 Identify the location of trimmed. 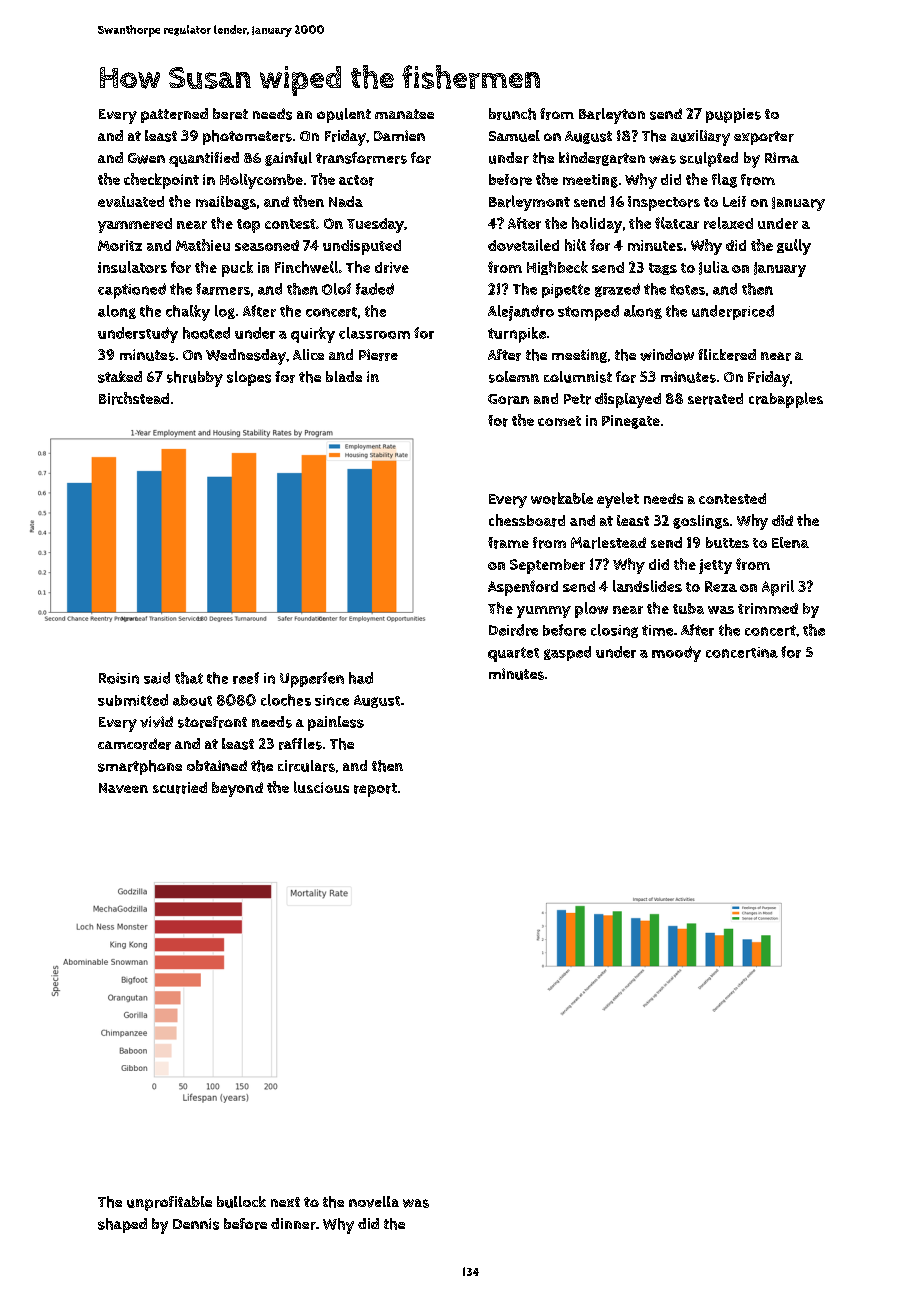
(768, 608).
